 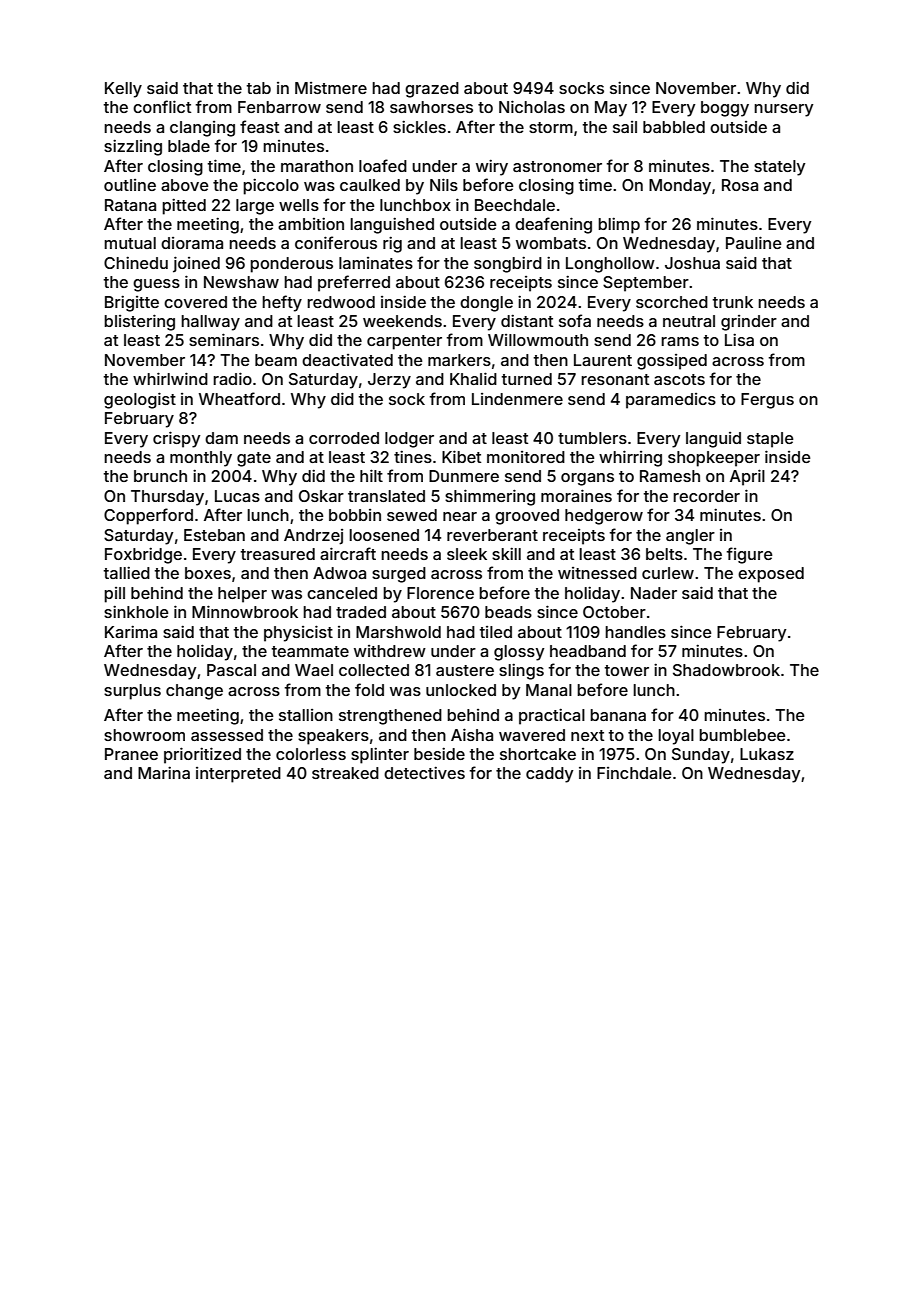 I want to click on next, so click(x=587, y=735).
